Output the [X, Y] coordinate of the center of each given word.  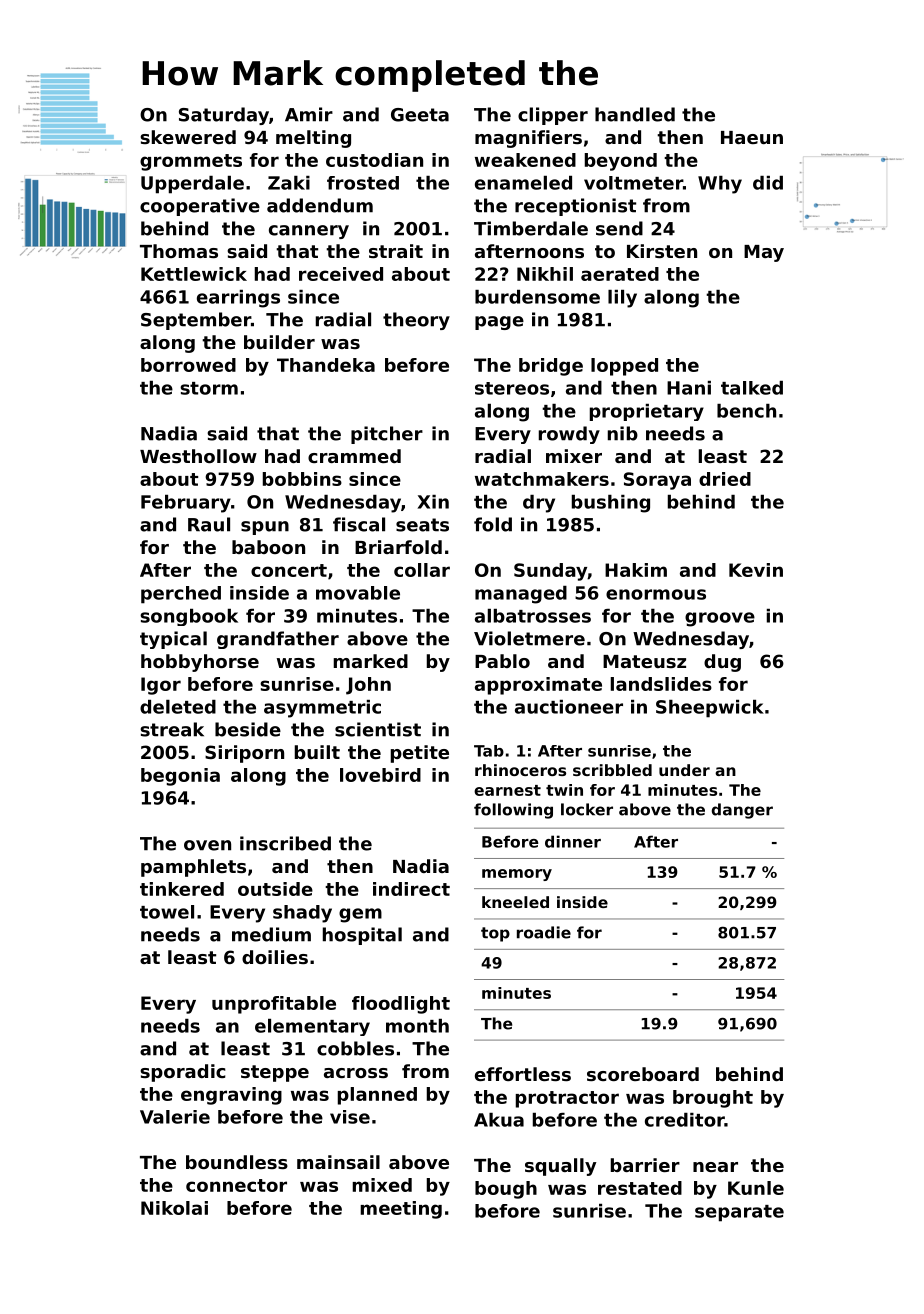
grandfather [278, 640]
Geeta [420, 115]
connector [236, 1185]
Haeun [752, 137]
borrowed [188, 365]
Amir [309, 114]
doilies [275, 957]
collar [422, 570]
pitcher [387, 435]
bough [506, 1190]
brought [713, 1099]
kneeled [515, 902]
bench [746, 411]
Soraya [657, 481]
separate [739, 1213]
